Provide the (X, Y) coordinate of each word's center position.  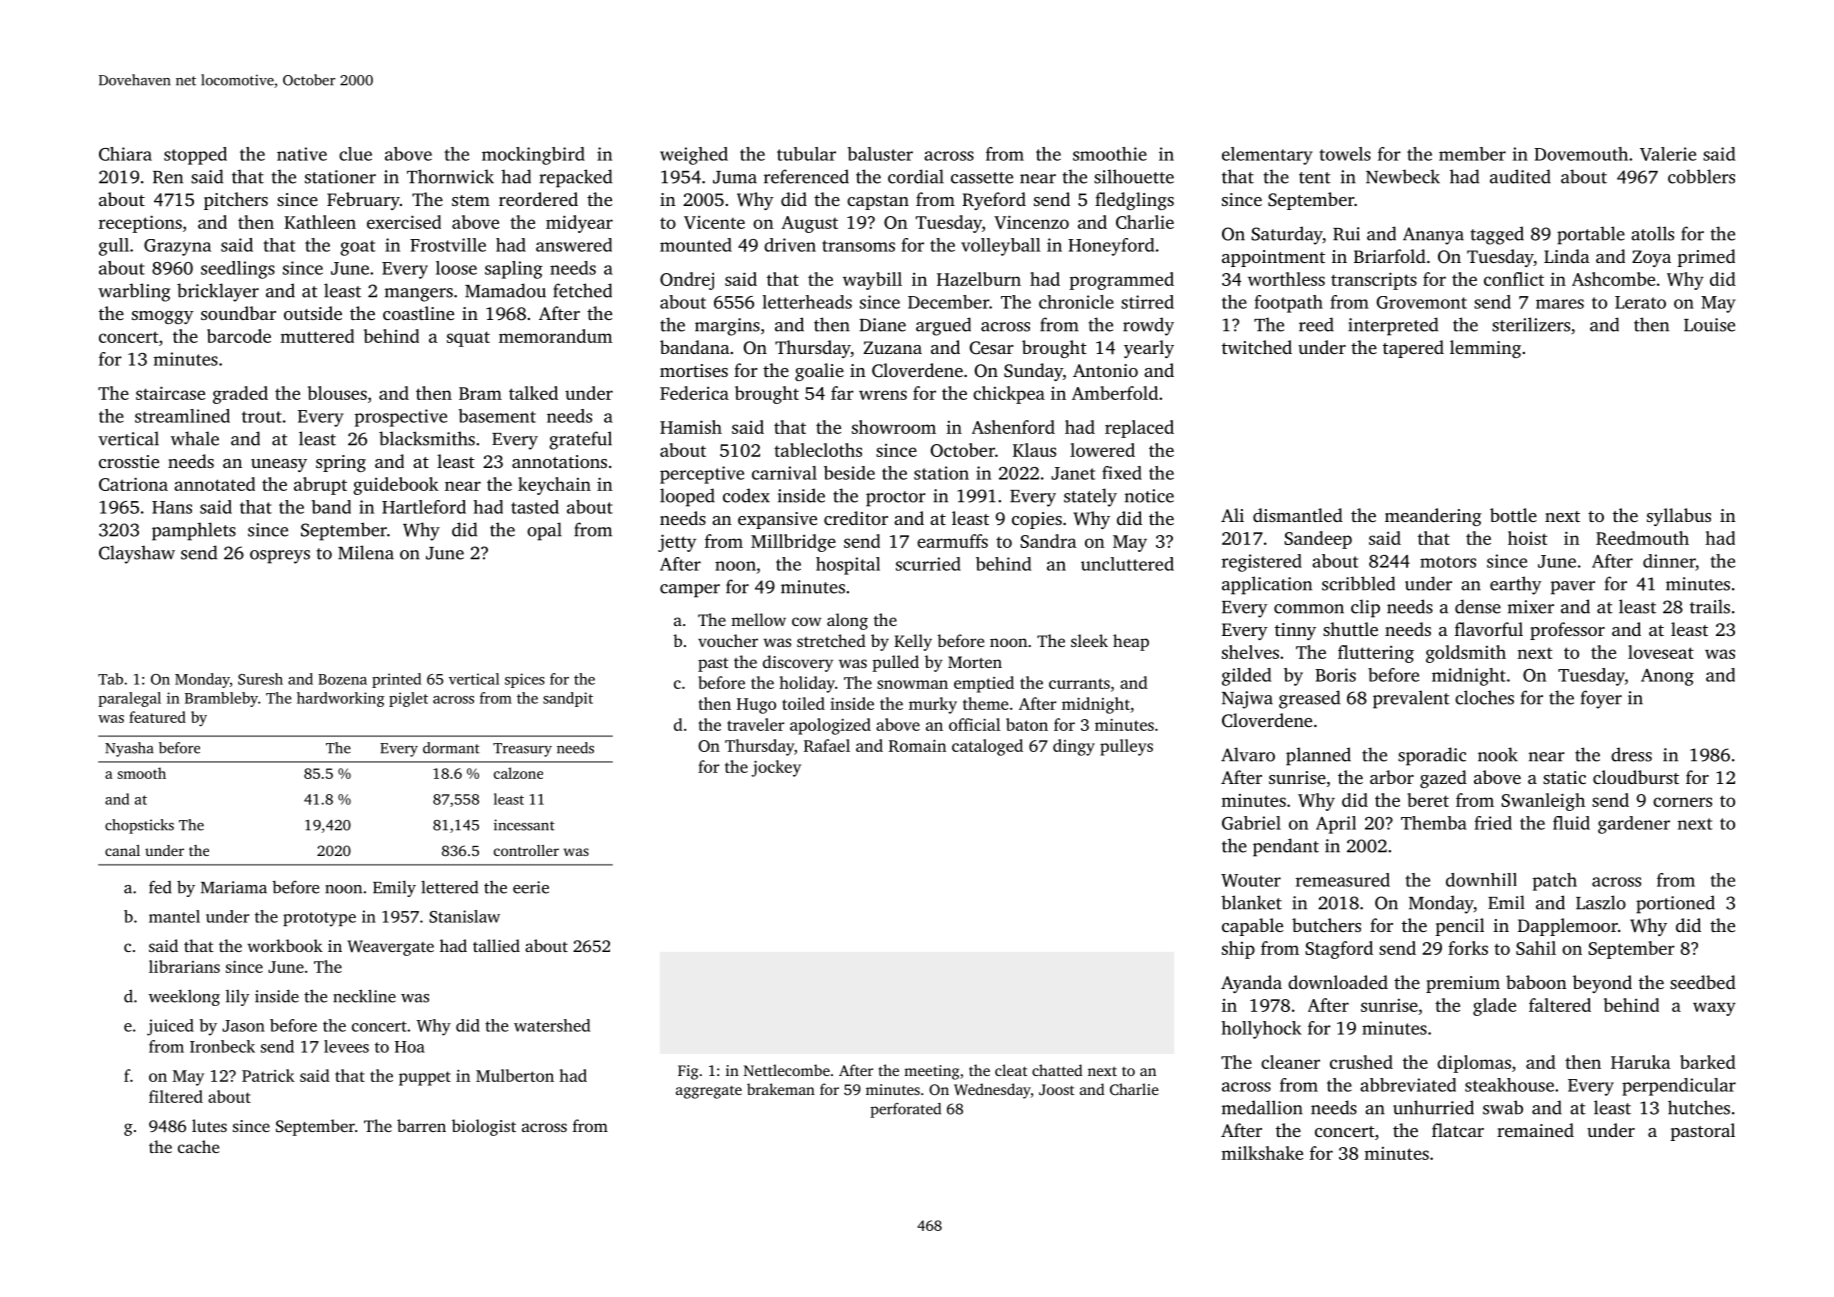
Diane (882, 325)
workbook (285, 945)
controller (526, 850)
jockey (776, 768)
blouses (337, 393)
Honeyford (1111, 247)
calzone (518, 773)
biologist (484, 1127)
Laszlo (1601, 902)
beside (849, 473)
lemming (1485, 349)
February (363, 201)
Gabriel (1251, 823)
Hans (172, 507)
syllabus (1679, 517)
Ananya (1433, 236)
